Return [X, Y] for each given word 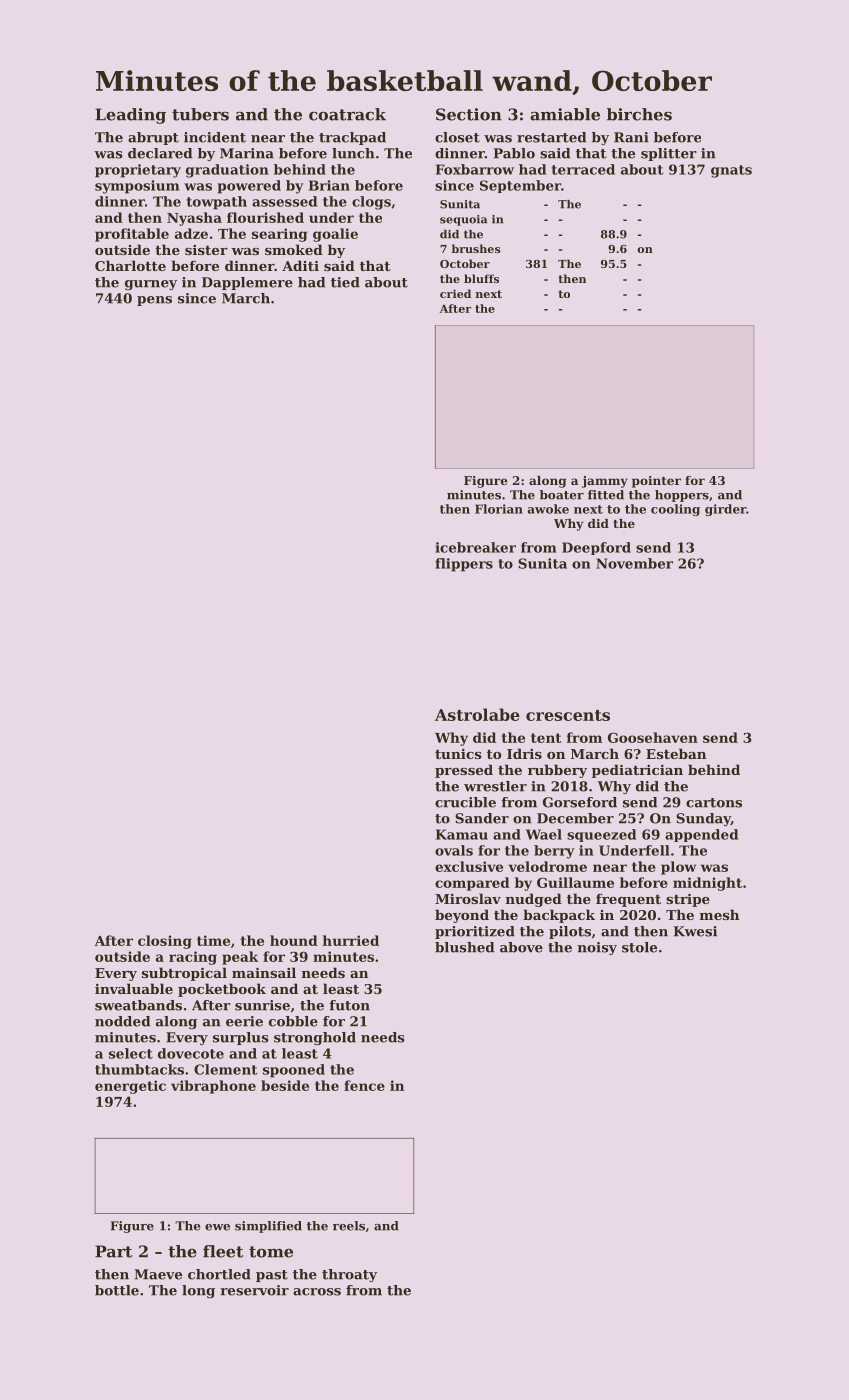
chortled [219, 1274]
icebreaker [475, 547]
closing [165, 942]
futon [349, 1005]
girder [725, 510]
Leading [130, 116]
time [213, 940]
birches [639, 114]
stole [639, 947]
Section [469, 114]
